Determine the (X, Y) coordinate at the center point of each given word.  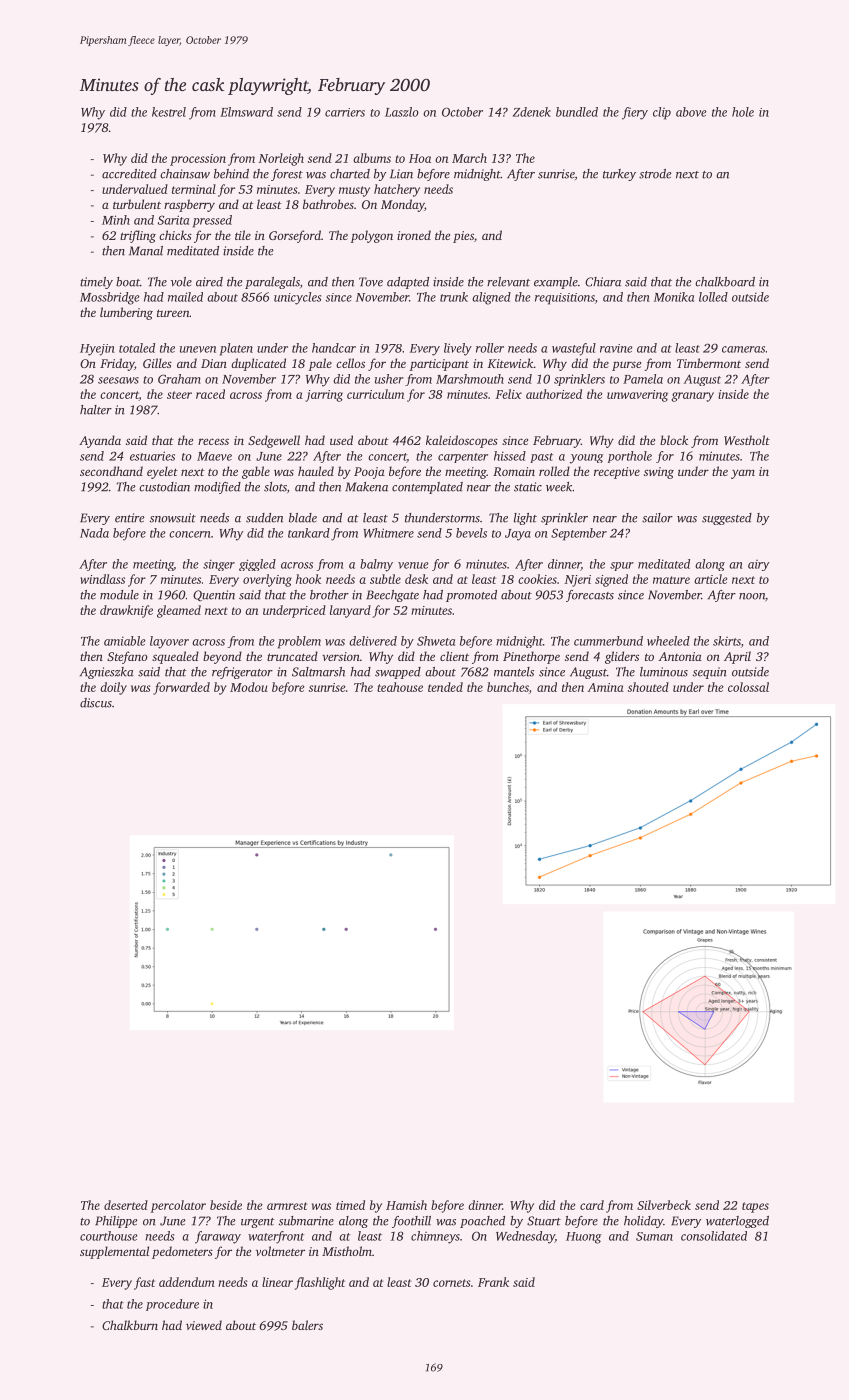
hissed (510, 456)
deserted (126, 1205)
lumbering (126, 313)
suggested (727, 519)
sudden (264, 518)
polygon (372, 236)
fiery (635, 113)
